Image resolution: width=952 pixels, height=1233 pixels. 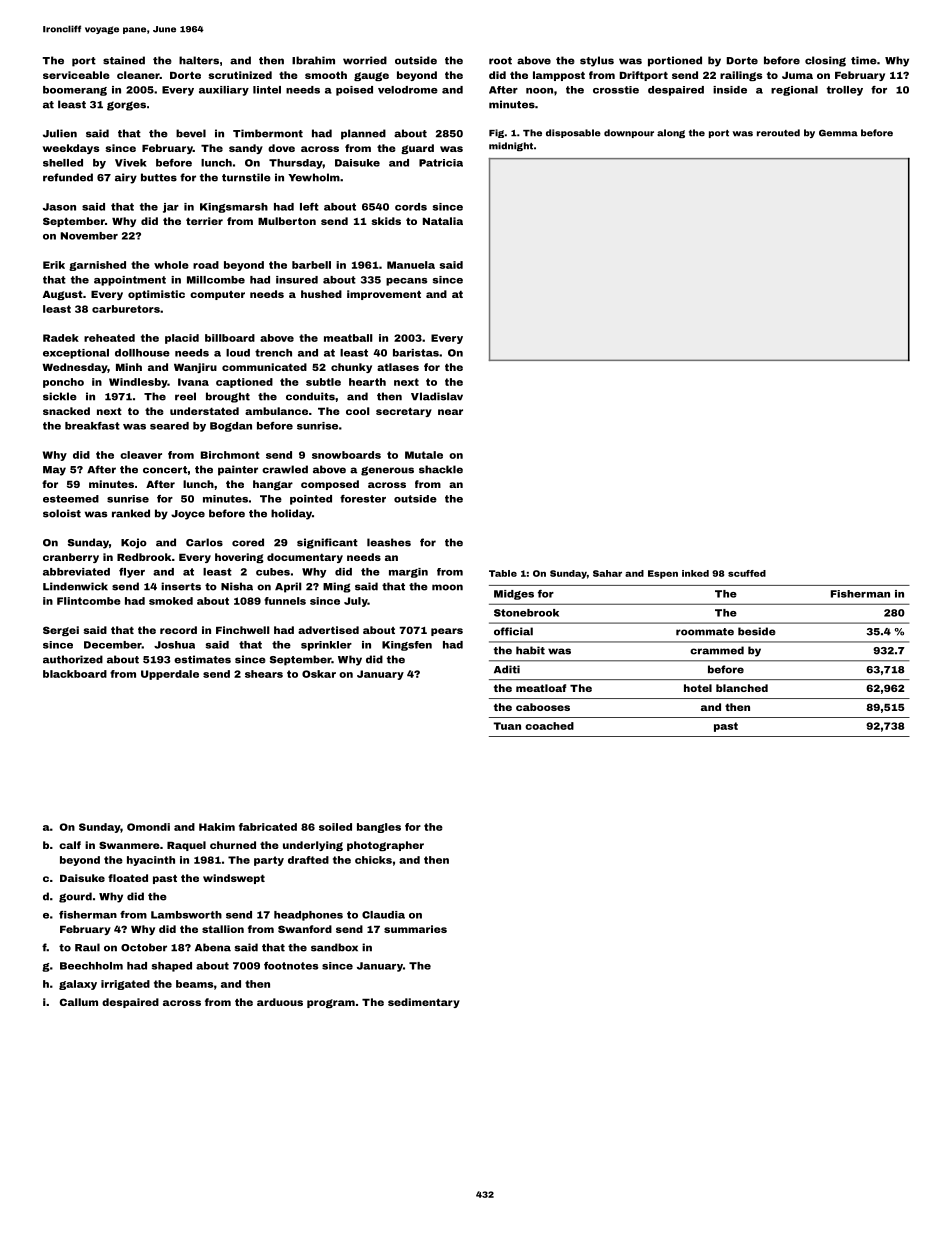 What do you see at coordinates (838, 133) in the screenshot?
I see `Gemma` at bounding box center [838, 133].
